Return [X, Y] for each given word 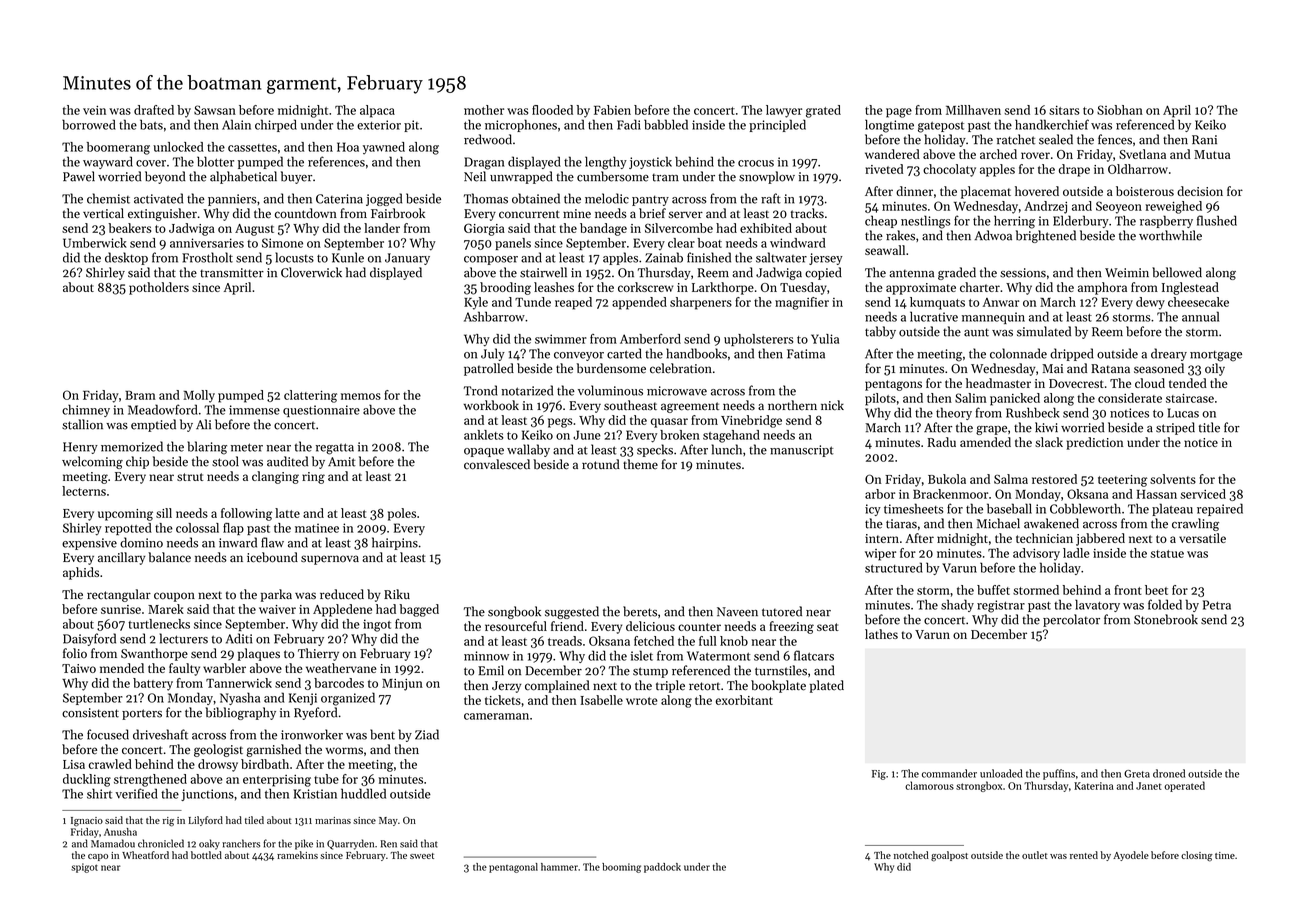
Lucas [1183, 413]
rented [1084, 855]
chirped [276, 125]
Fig [879, 775]
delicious [650, 626]
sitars [1064, 110]
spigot [84, 868]
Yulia [825, 339]
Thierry [318, 654]
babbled [666, 124]
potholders [159, 288]
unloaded [1001, 773]
